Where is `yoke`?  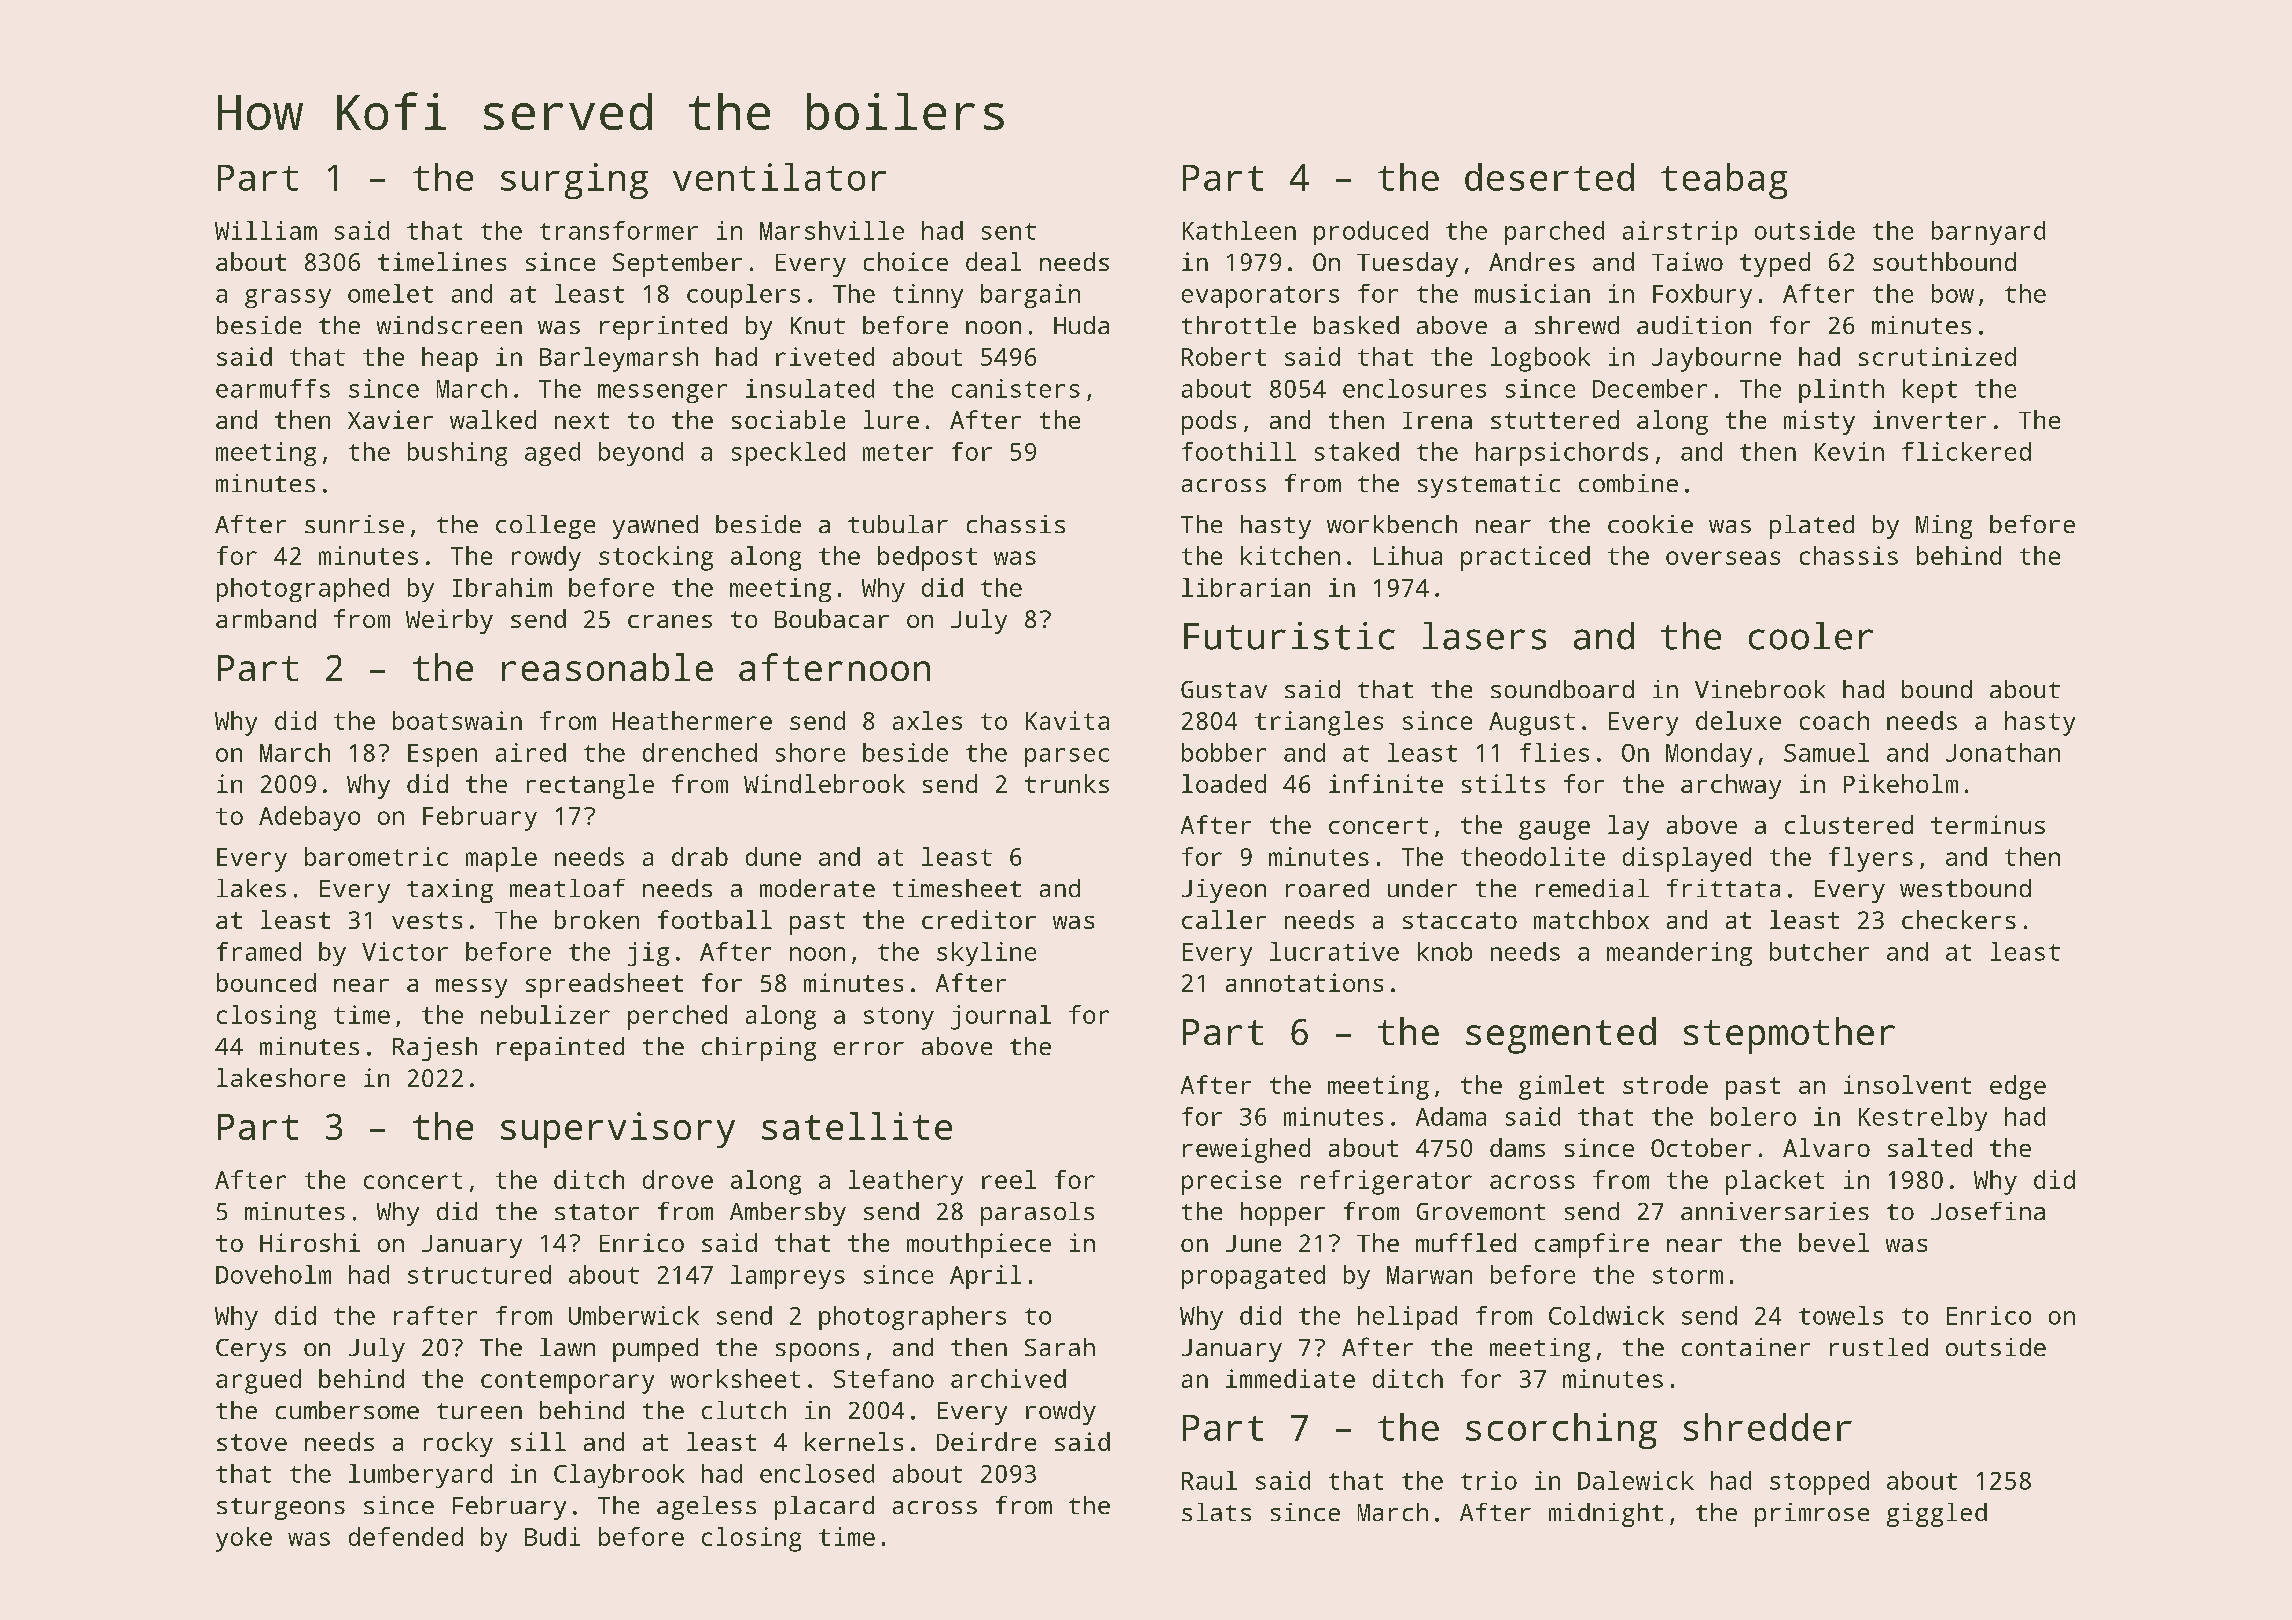
yoke is located at coordinates (244, 1539).
